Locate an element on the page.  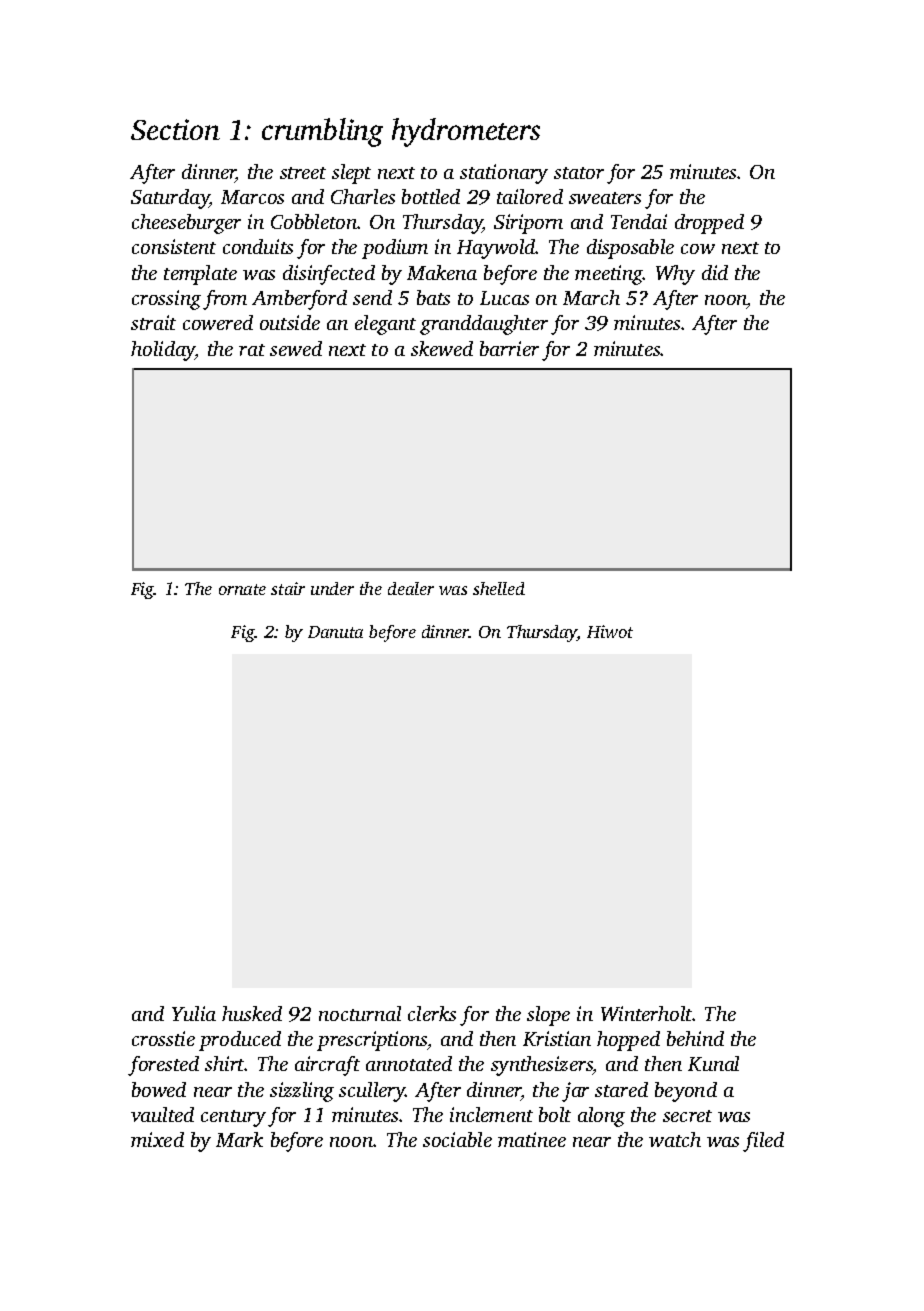
dropped is located at coordinates (709, 224).
